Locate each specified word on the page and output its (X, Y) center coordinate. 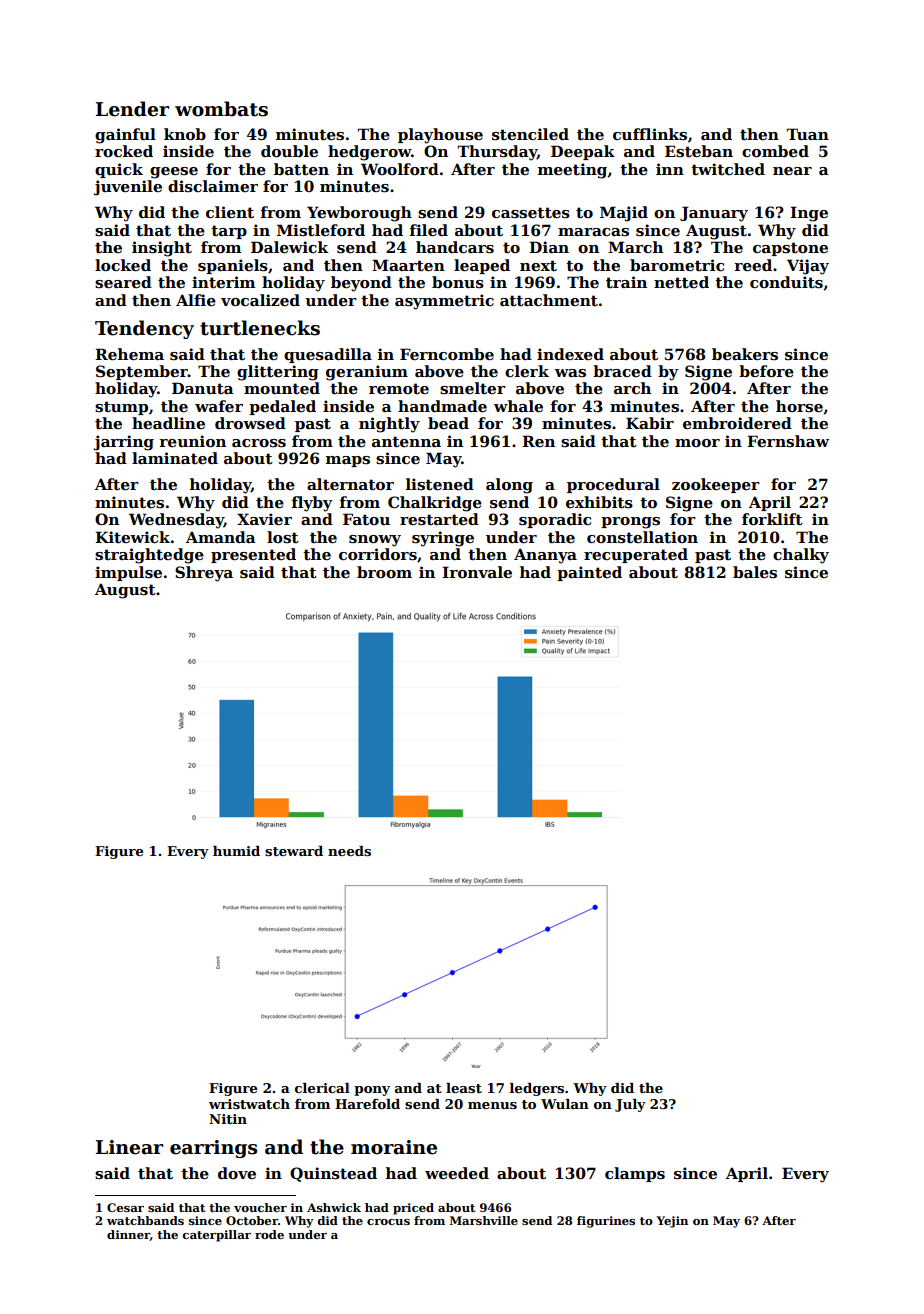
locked (123, 265)
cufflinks (650, 134)
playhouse (440, 136)
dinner (128, 1235)
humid (236, 851)
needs (349, 851)
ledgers (537, 1089)
